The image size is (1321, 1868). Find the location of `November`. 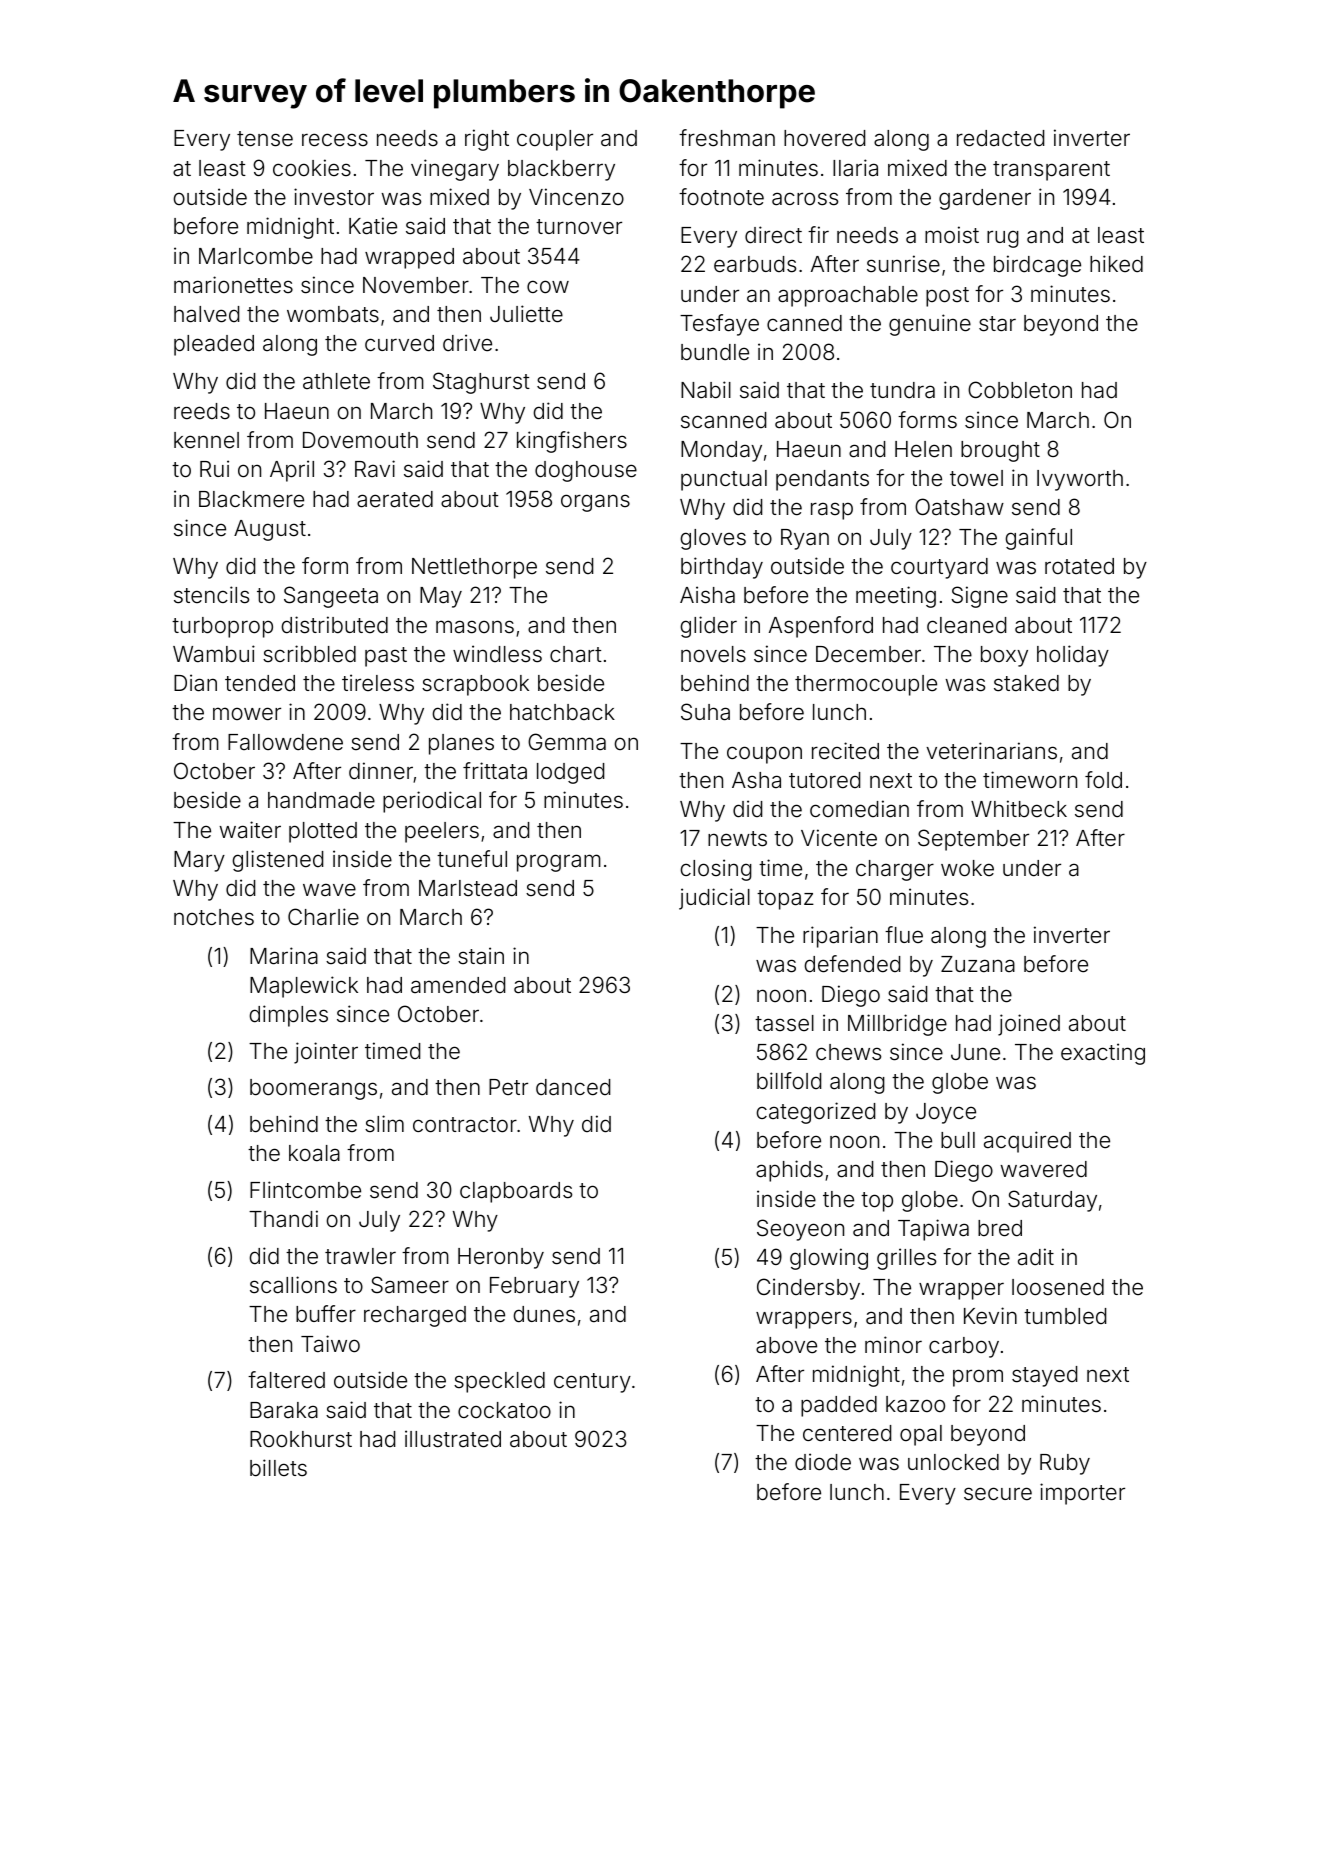

November is located at coordinates (416, 285).
